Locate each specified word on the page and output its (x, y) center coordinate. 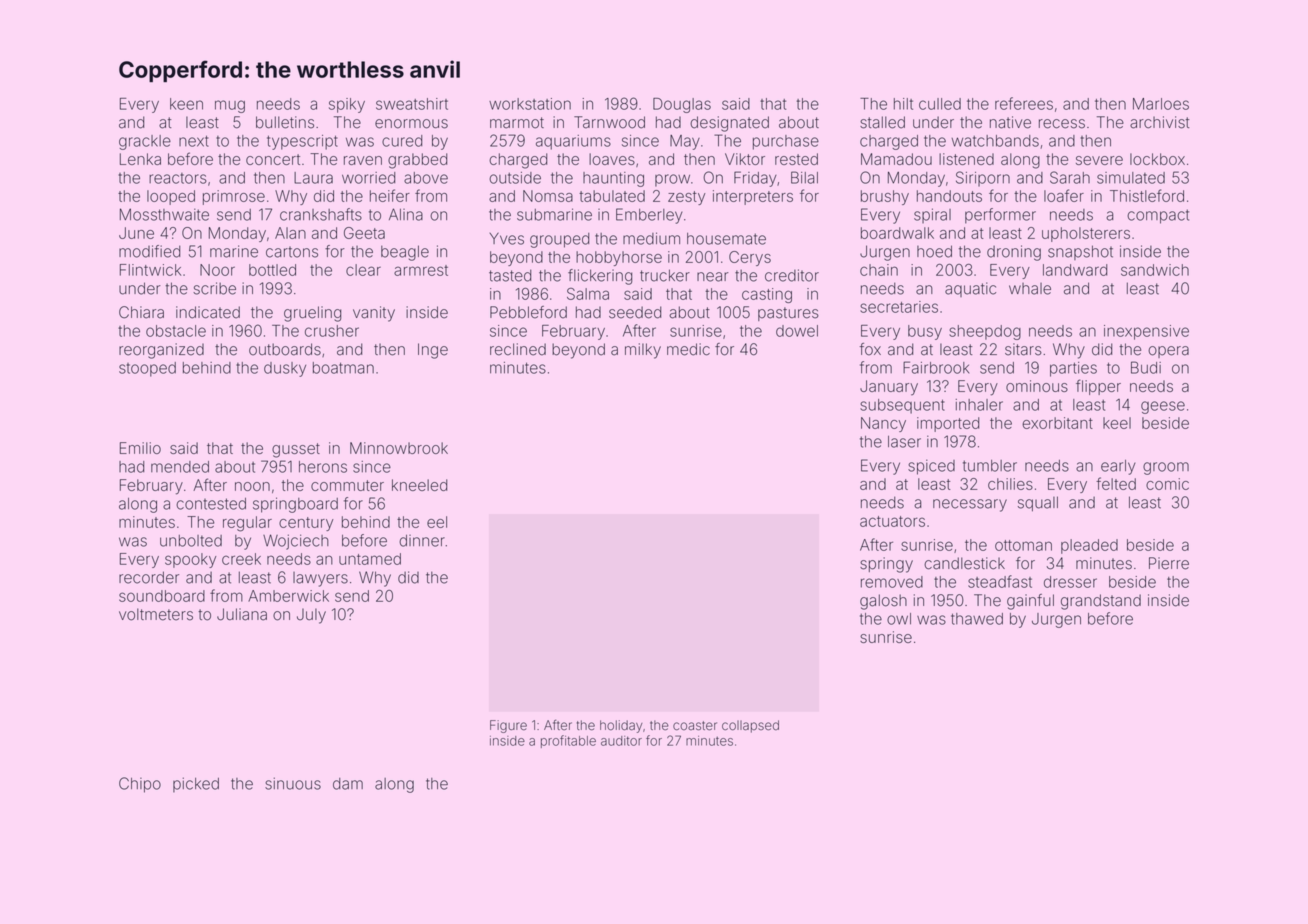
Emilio (140, 448)
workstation (530, 104)
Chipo (140, 785)
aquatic (970, 289)
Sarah (1070, 177)
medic (688, 349)
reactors (178, 178)
